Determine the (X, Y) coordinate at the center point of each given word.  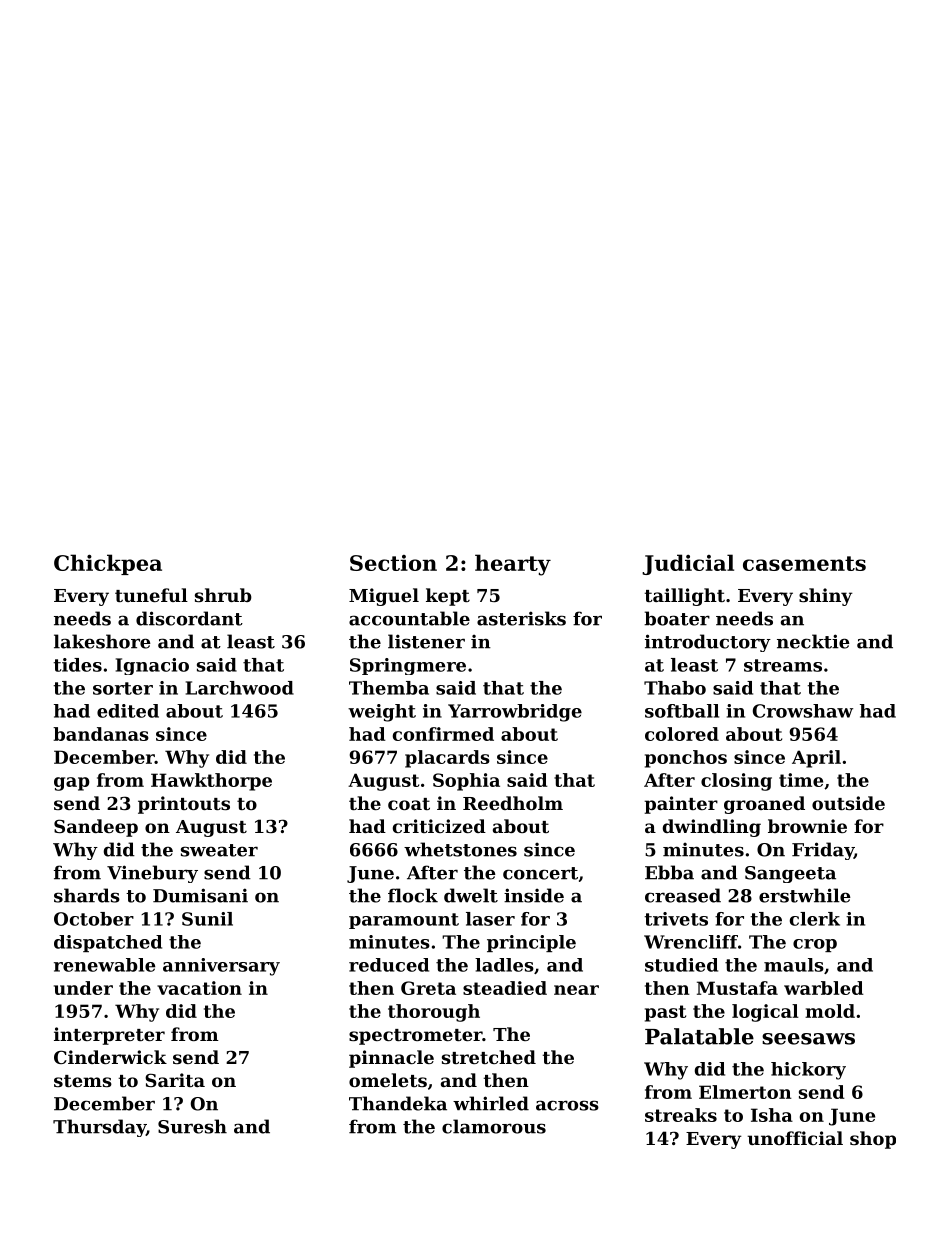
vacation (199, 988)
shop (873, 1140)
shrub (223, 595)
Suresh (192, 1126)
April (816, 759)
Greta (428, 988)
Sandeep (96, 828)
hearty (513, 565)
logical (765, 1013)
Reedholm (513, 803)
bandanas (101, 734)
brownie (807, 826)
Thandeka (398, 1103)
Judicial (688, 564)
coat (409, 804)
